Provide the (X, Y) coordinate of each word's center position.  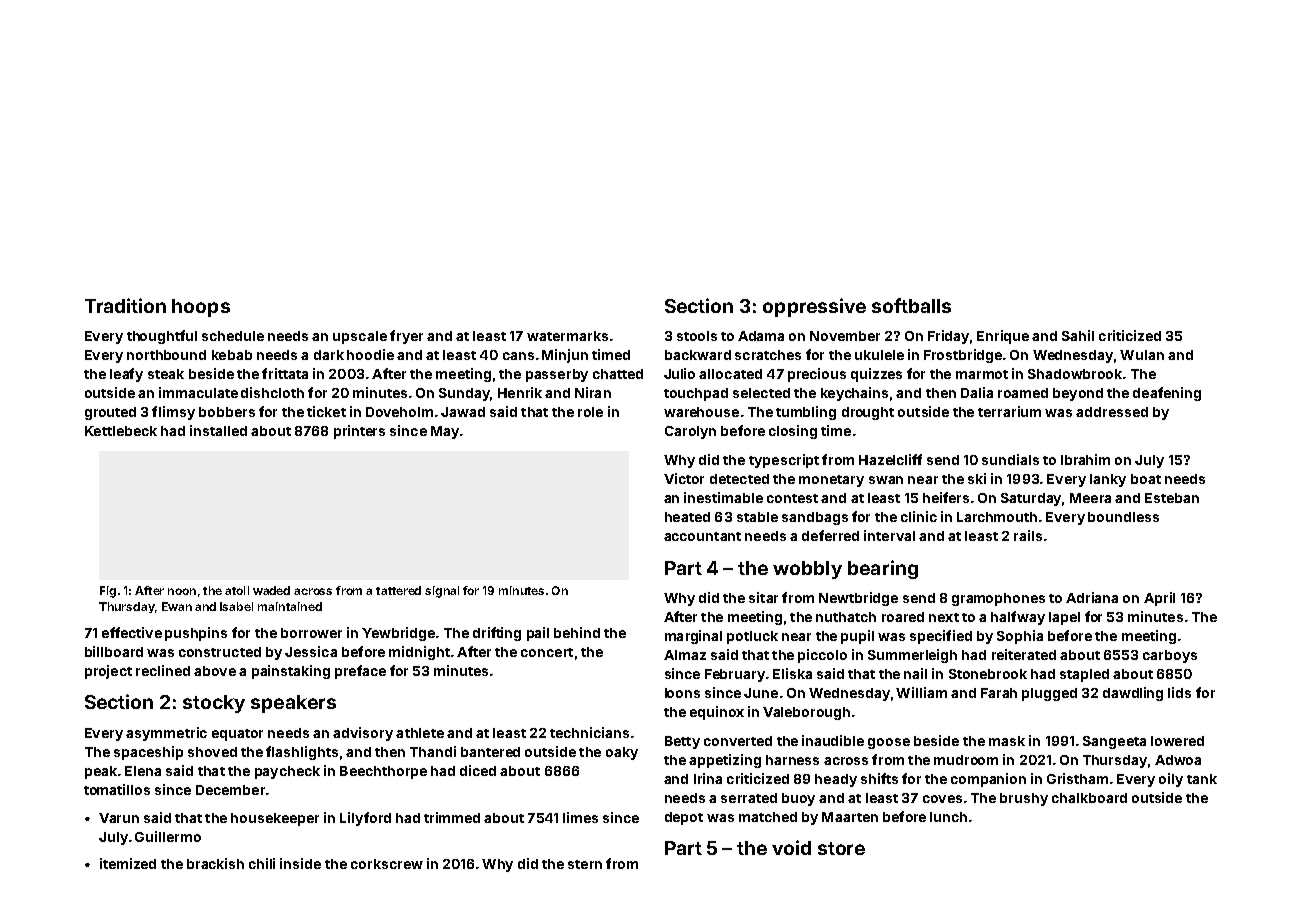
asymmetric (166, 734)
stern (585, 864)
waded (271, 590)
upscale (360, 337)
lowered (1177, 741)
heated (687, 517)
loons (682, 693)
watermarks (567, 336)
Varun (119, 818)
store (841, 848)
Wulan (1142, 355)
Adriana (1092, 597)
